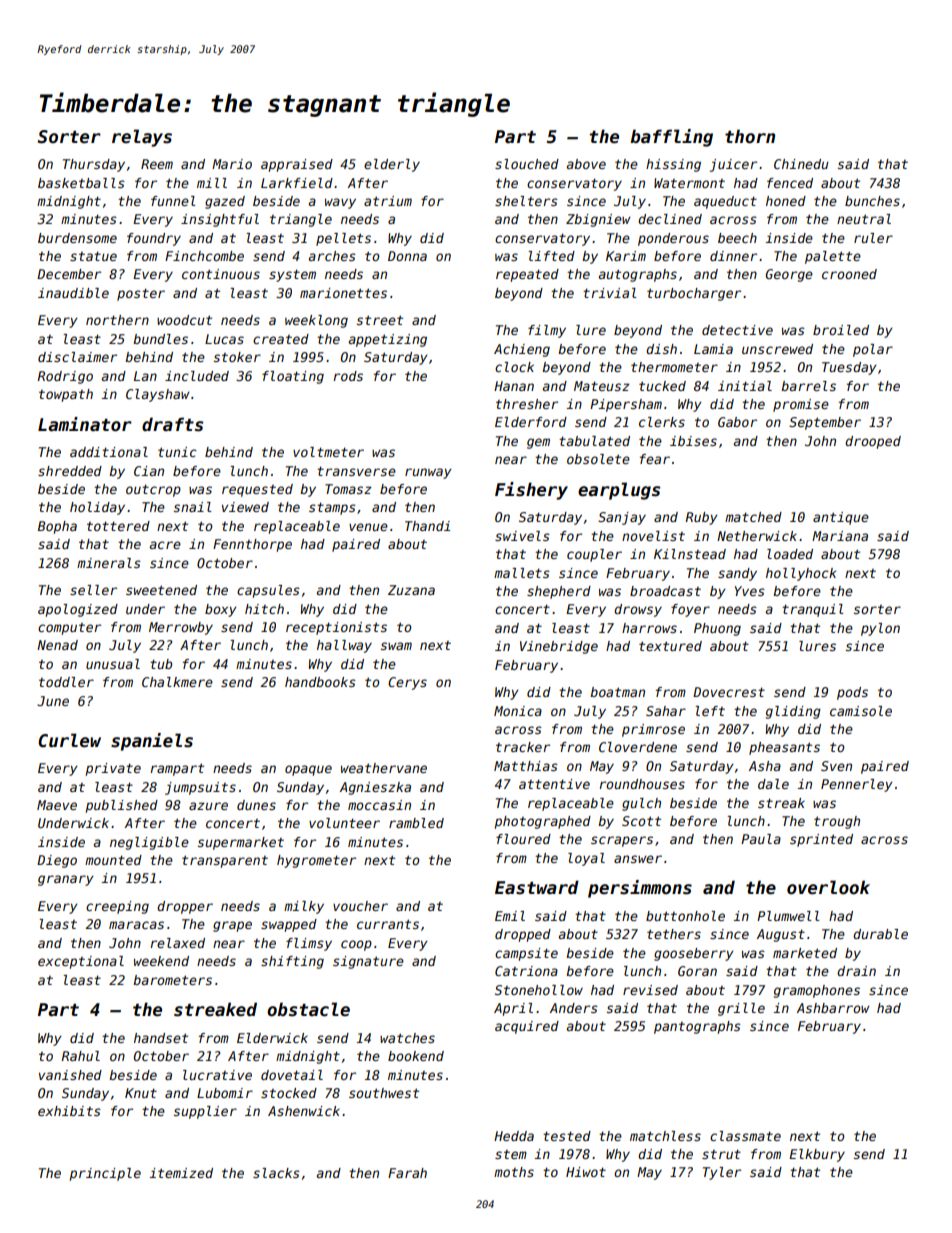 The width and height of the screenshot is (952, 1233). I want to click on promise, so click(801, 405).
